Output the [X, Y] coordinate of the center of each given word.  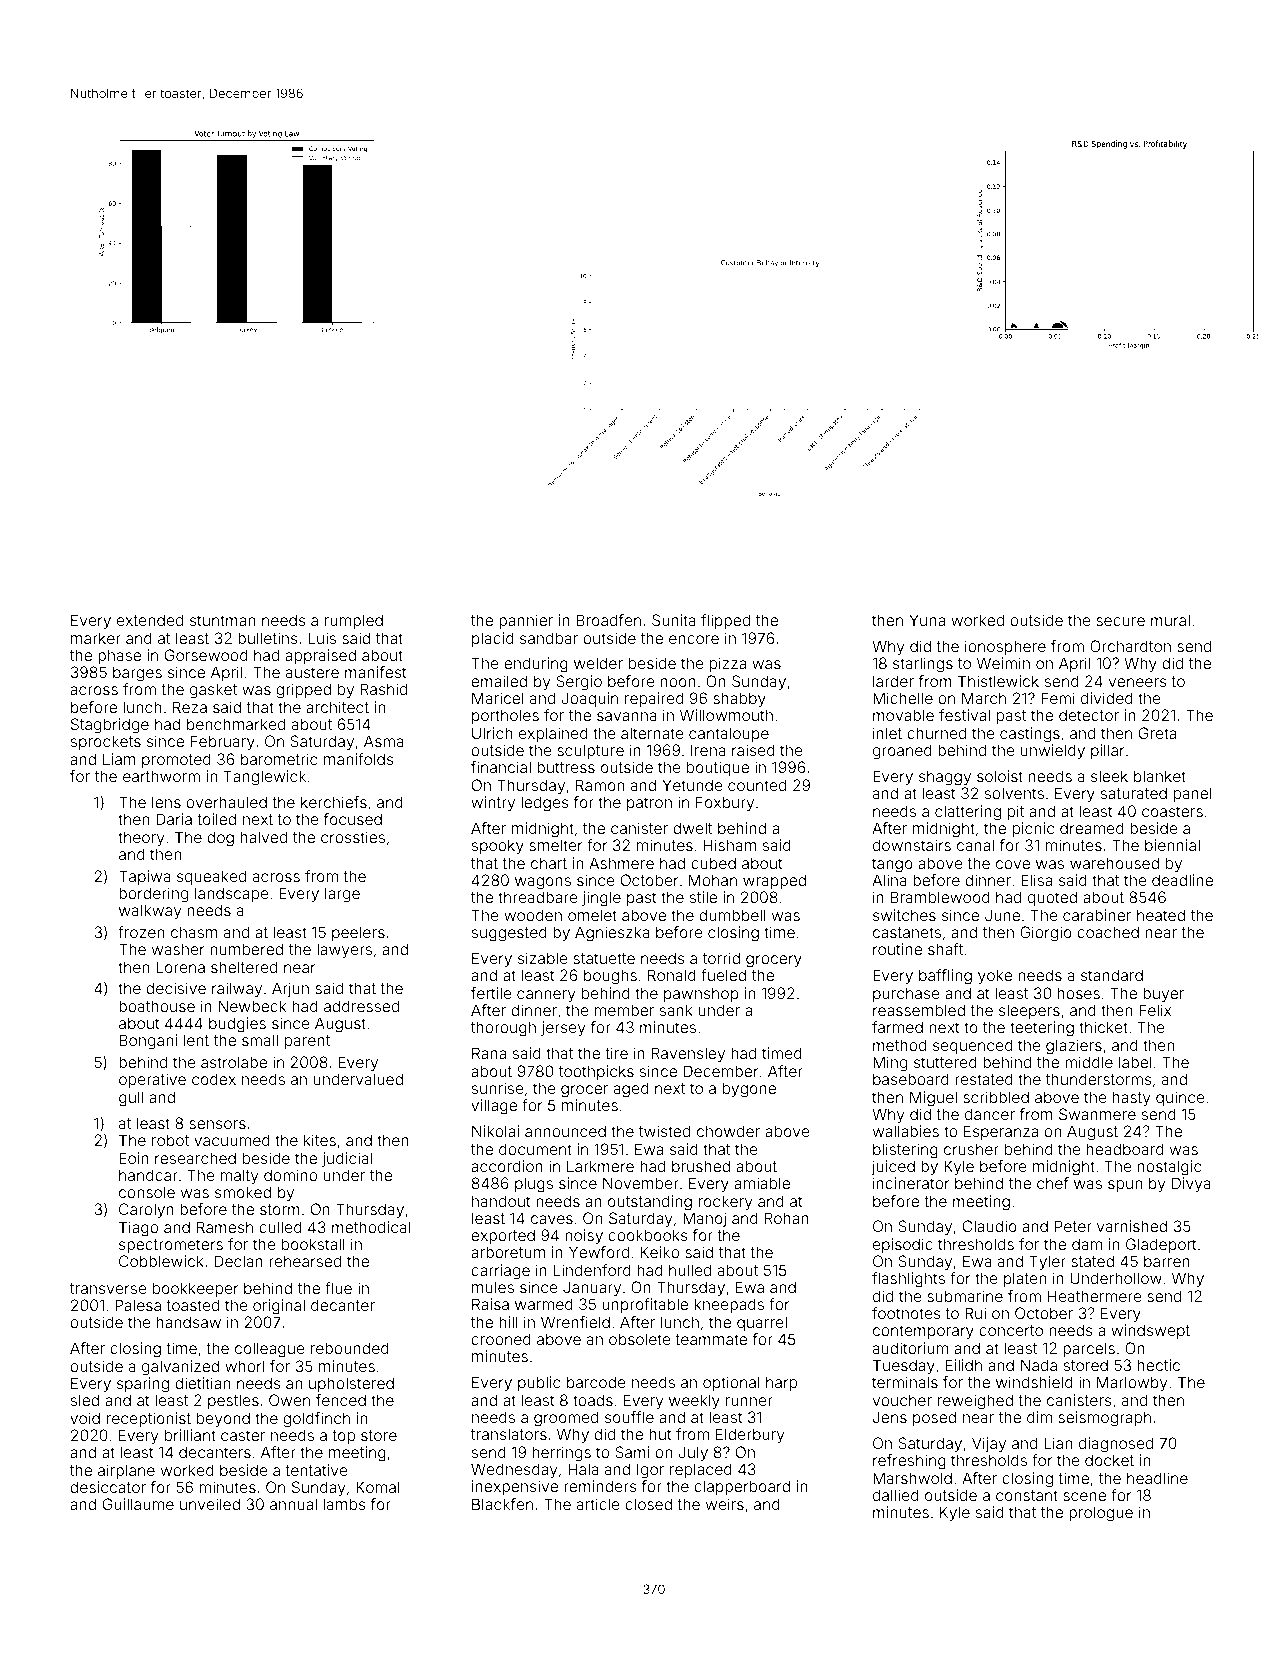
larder [893, 681]
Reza [190, 707]
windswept [1150, 1331]
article [598, 1504]
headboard [1125, 1149]
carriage [500, 1272]
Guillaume [138, 1504]
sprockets [106, 742]
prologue [1101, 1514]
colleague [270, 1350]
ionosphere [1005, 647]
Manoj [704, 1219]
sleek [1109, 776]
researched [195, 1158]
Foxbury [725, 803]
